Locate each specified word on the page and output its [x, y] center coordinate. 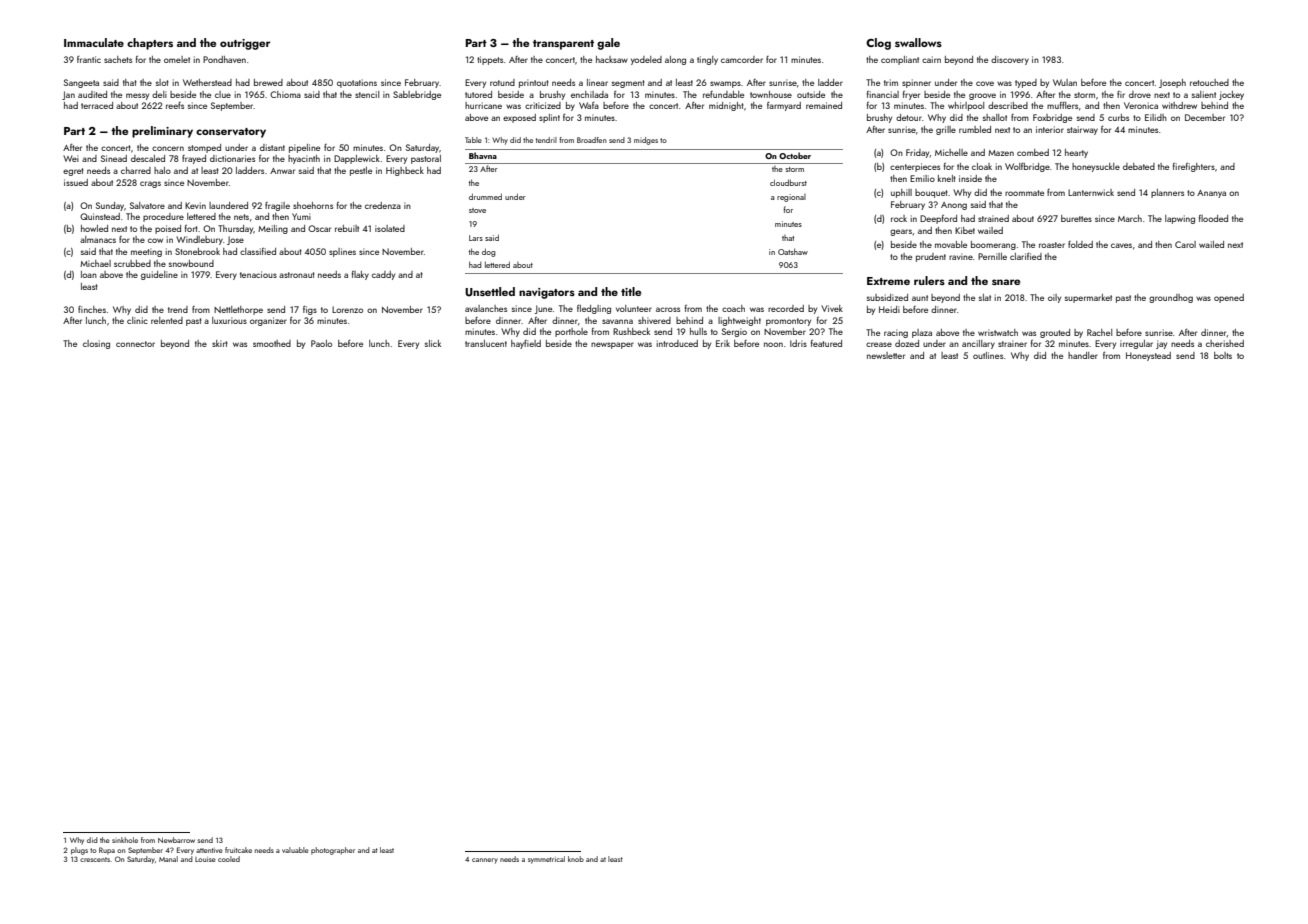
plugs [79, 851]
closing [96, 344]
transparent [563, 45]
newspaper [612, 345]
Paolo [321, 343]
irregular [1136, 344]
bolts [1223, 355]
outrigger [245, 44]
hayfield [526, 344]
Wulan [1065, 82]
